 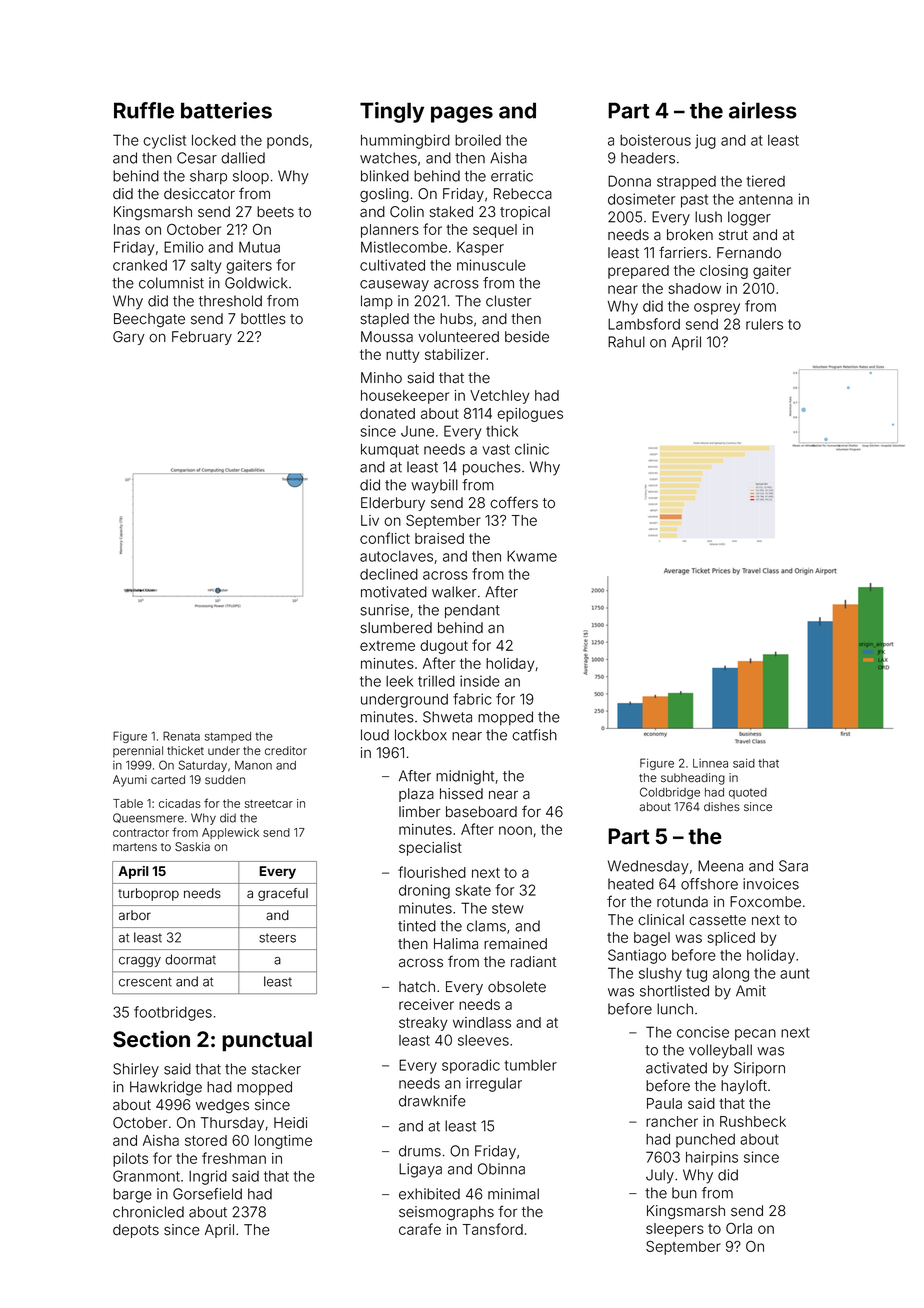 What do you see at coordinates (532, 556) in the screenshot?
I see `Kwame` at bounding box center [532, 556].
